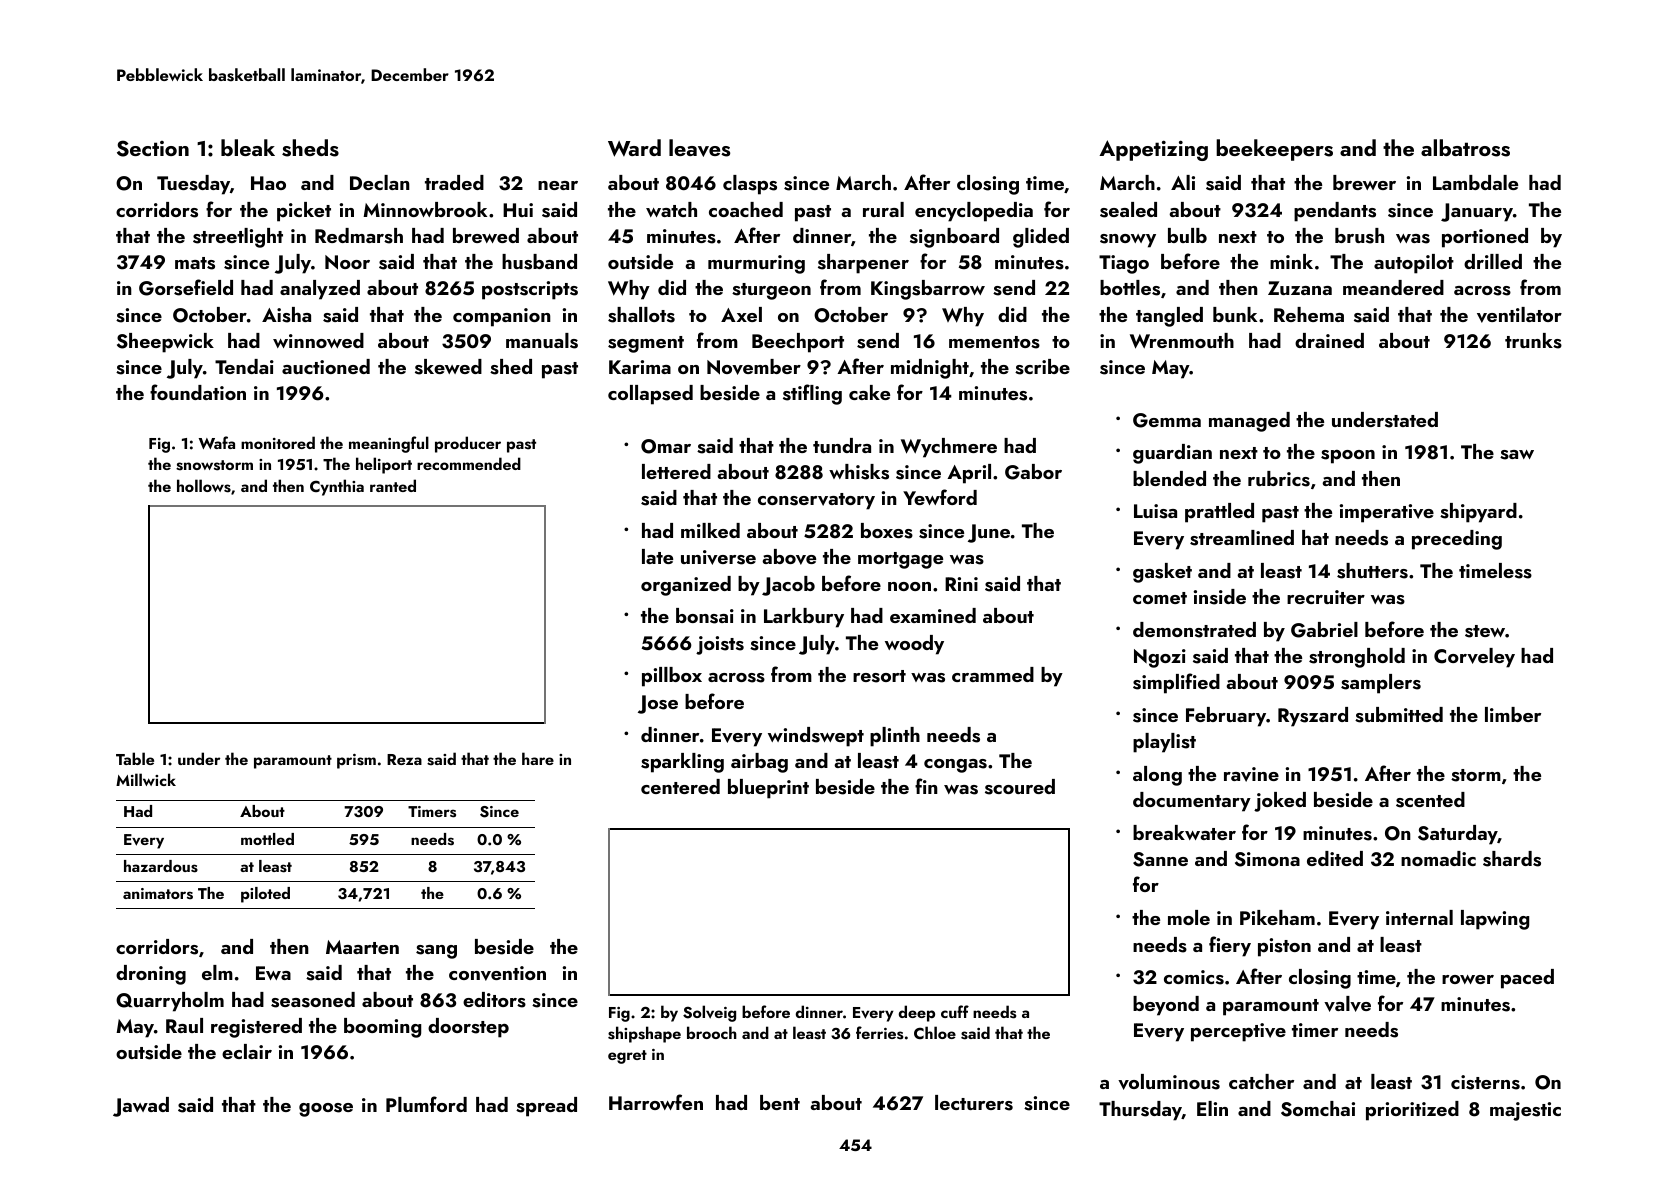  What do you see at coordinates (955, 1011) in the screenshot?
I see `cuff` at bounding box center [955, 1011].
